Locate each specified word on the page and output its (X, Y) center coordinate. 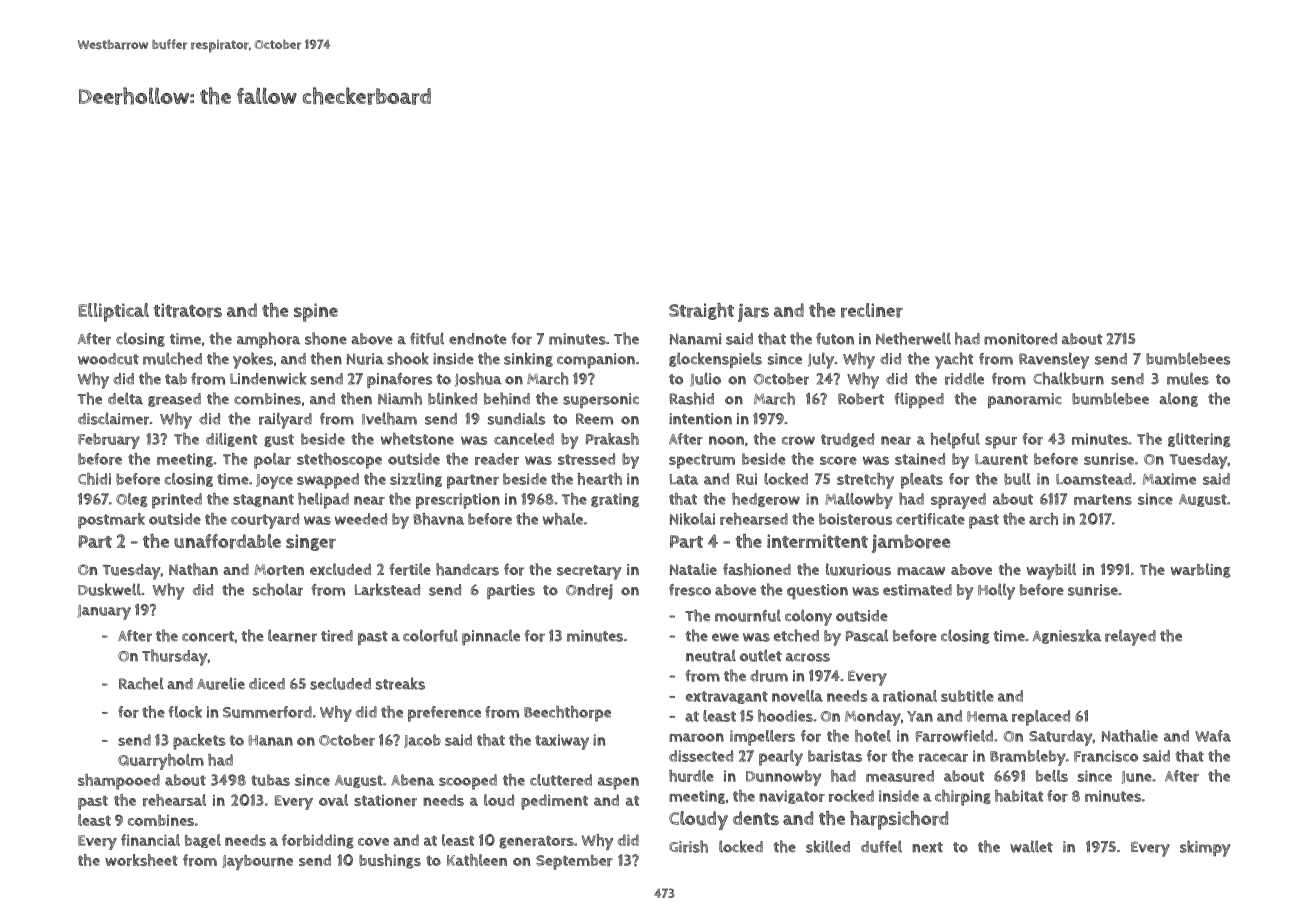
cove (373, 842)
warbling (1201, 570)
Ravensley (1054, 361)
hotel (873, 736)
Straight (701, 311)
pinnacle (491, 637)
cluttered (561, 780)
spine (316, 312)
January (104, 612)
